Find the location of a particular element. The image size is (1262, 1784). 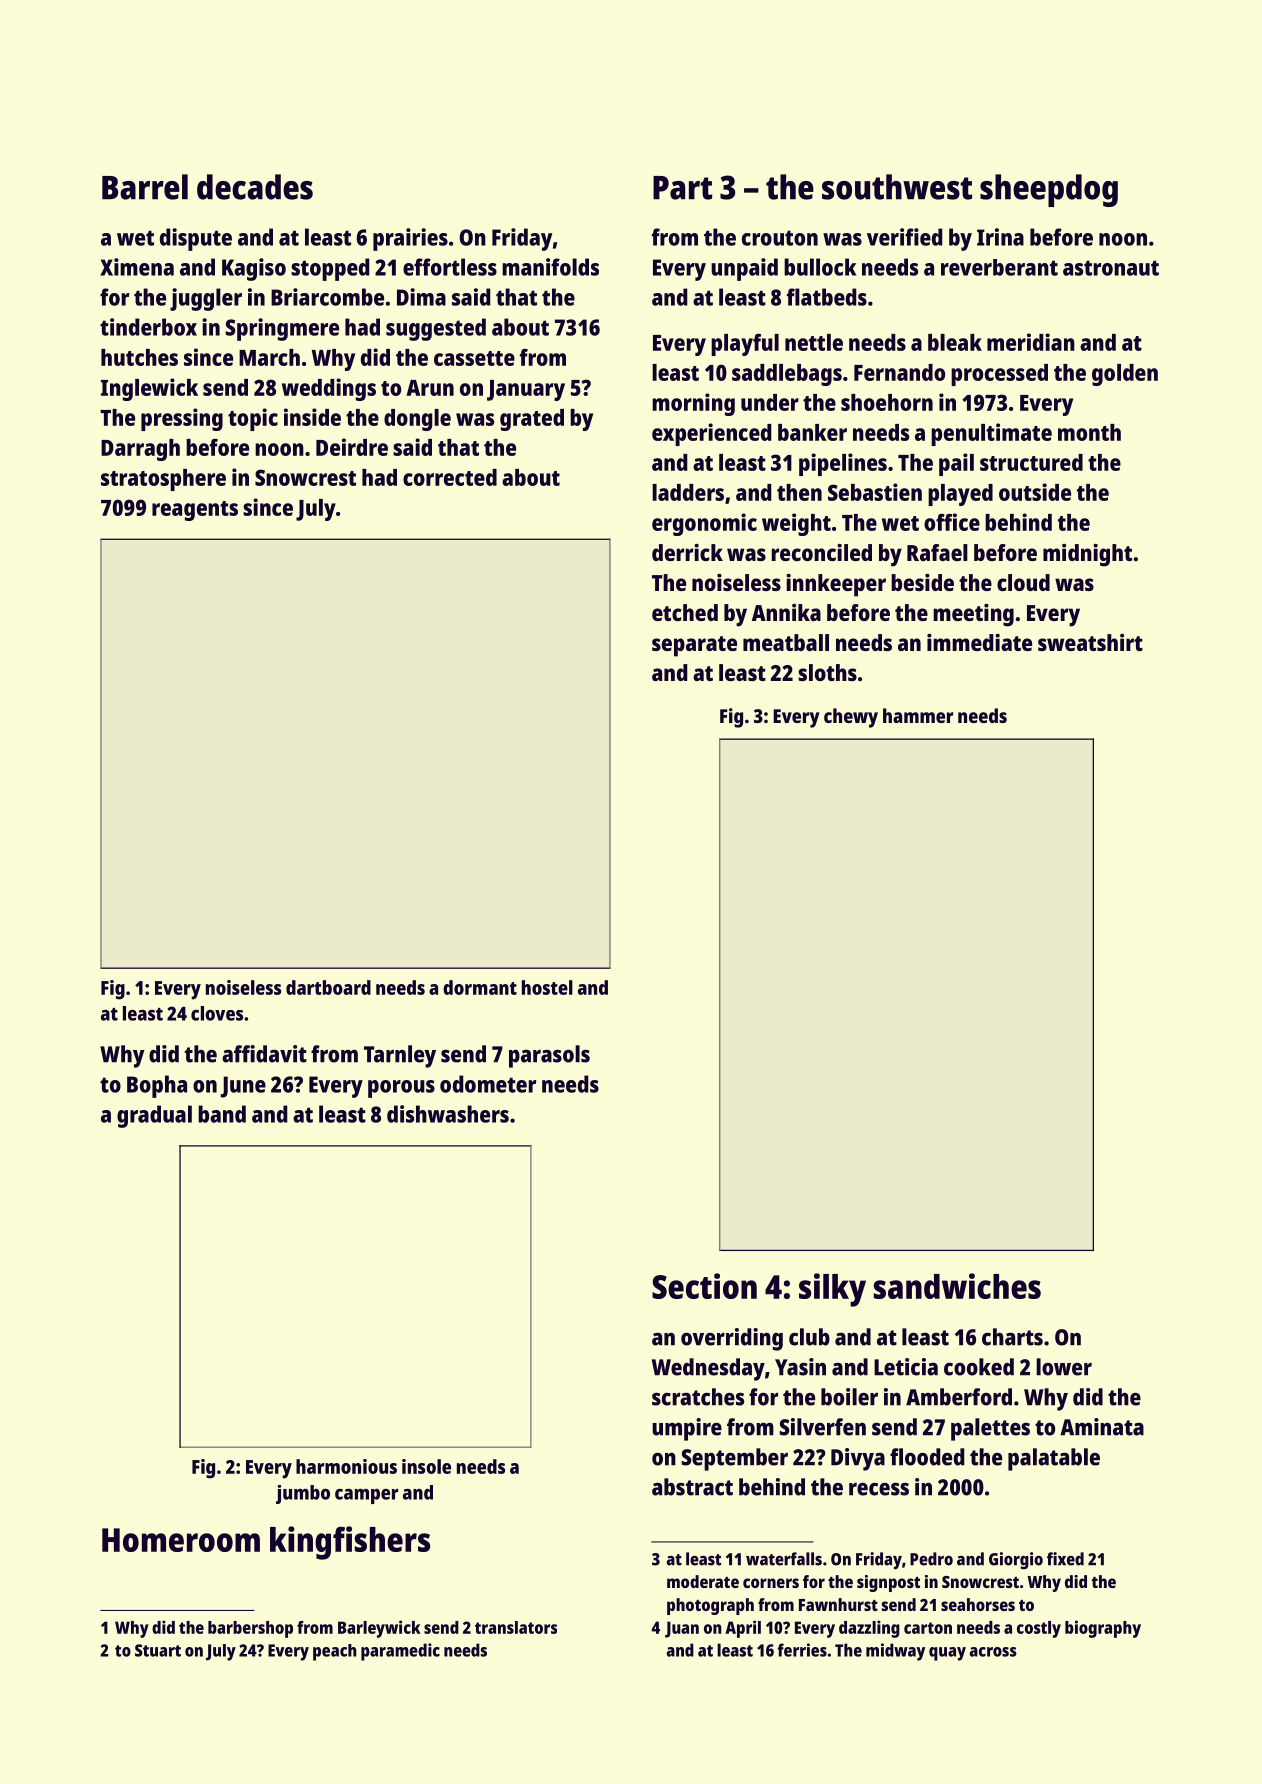

affidavit is located at coordinates (264, 1054).
